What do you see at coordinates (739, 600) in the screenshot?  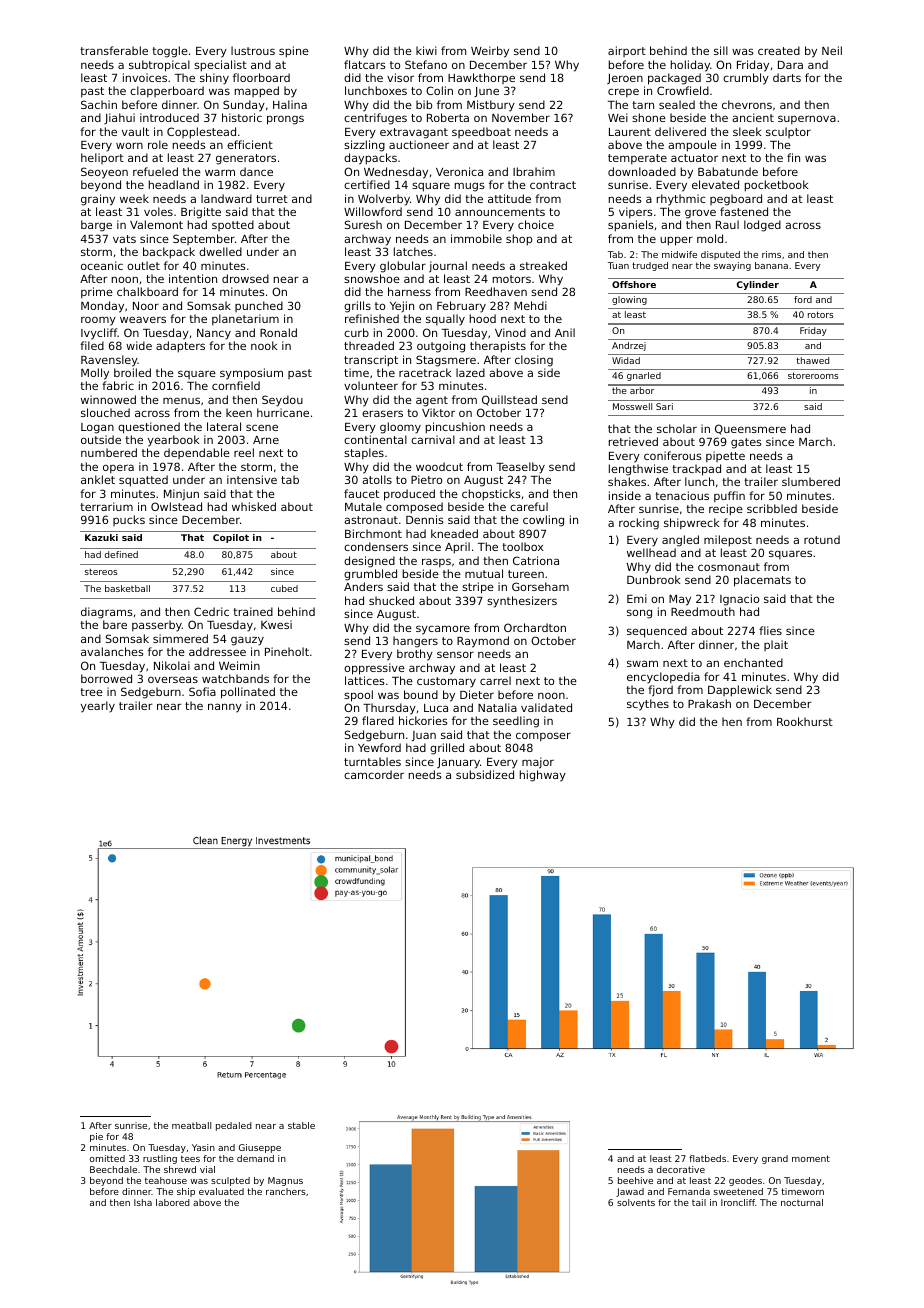 I see `Ignacio` at bounding box center [739, 600].
